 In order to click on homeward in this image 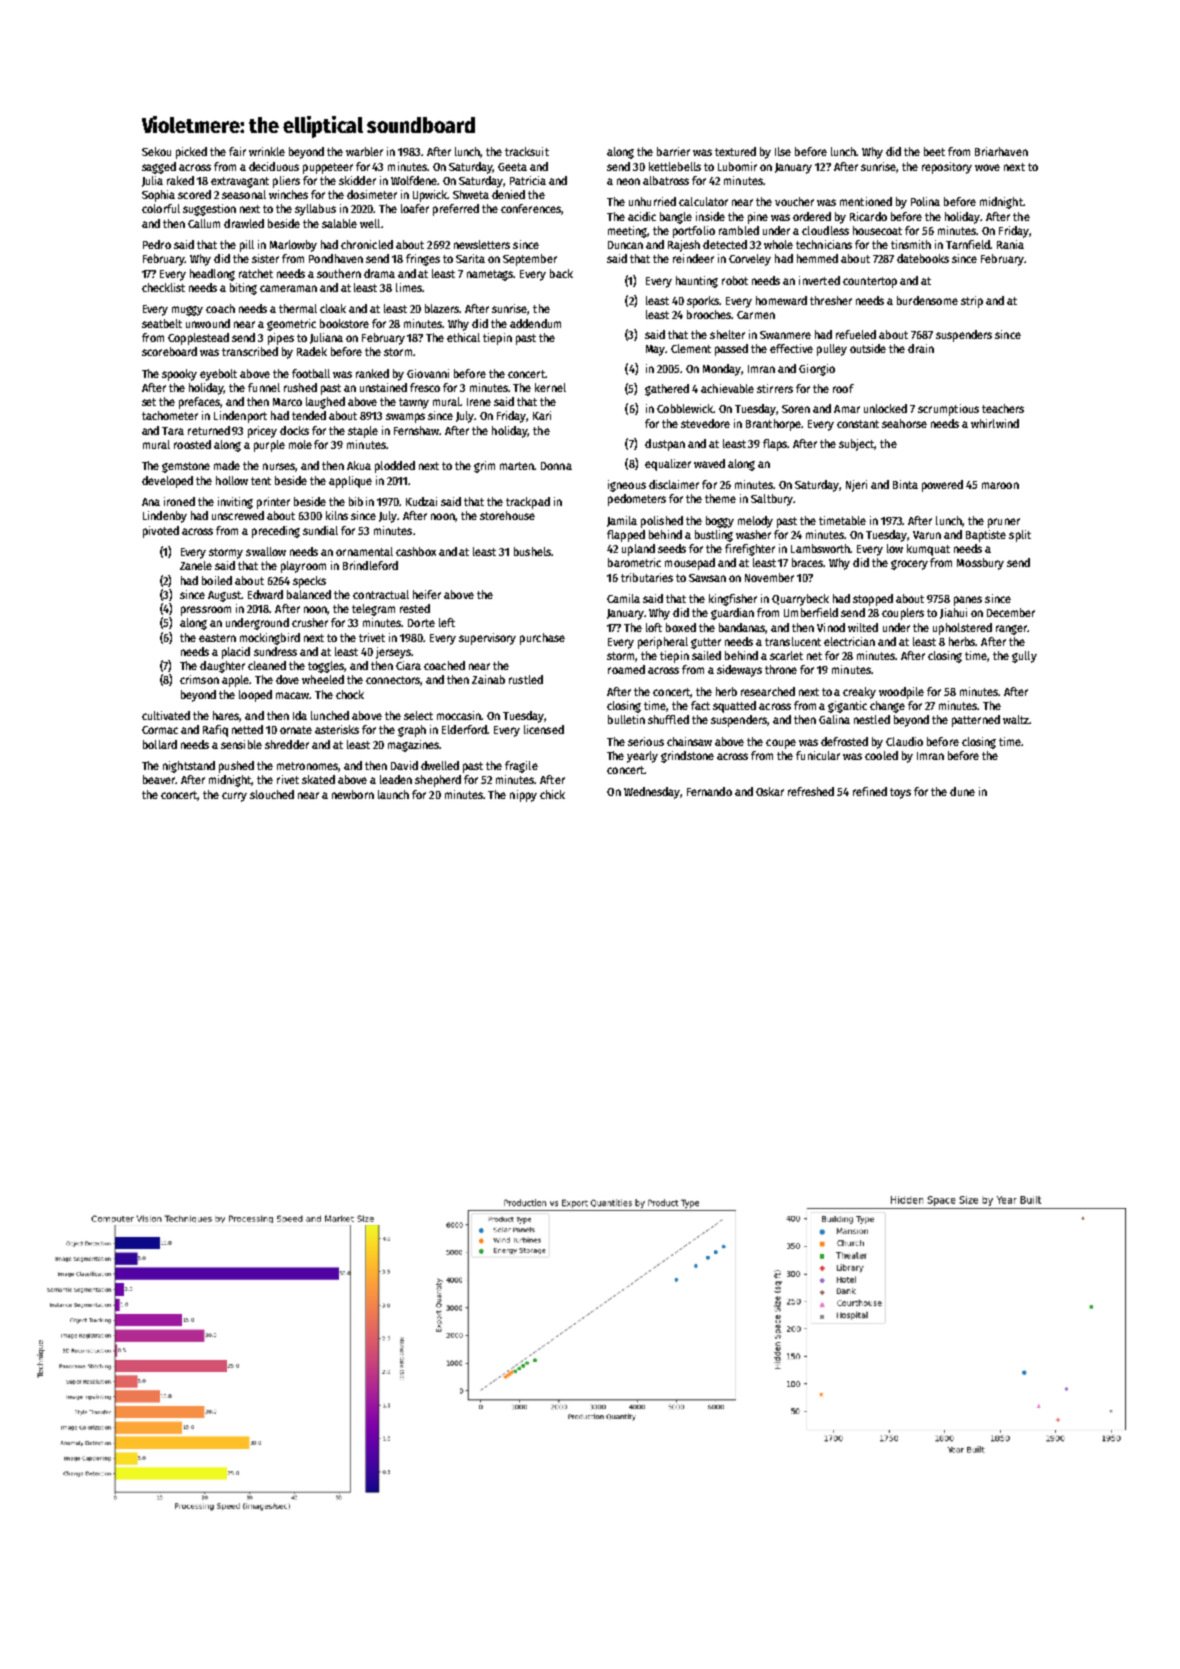, I will do `click(781, 300)`.
